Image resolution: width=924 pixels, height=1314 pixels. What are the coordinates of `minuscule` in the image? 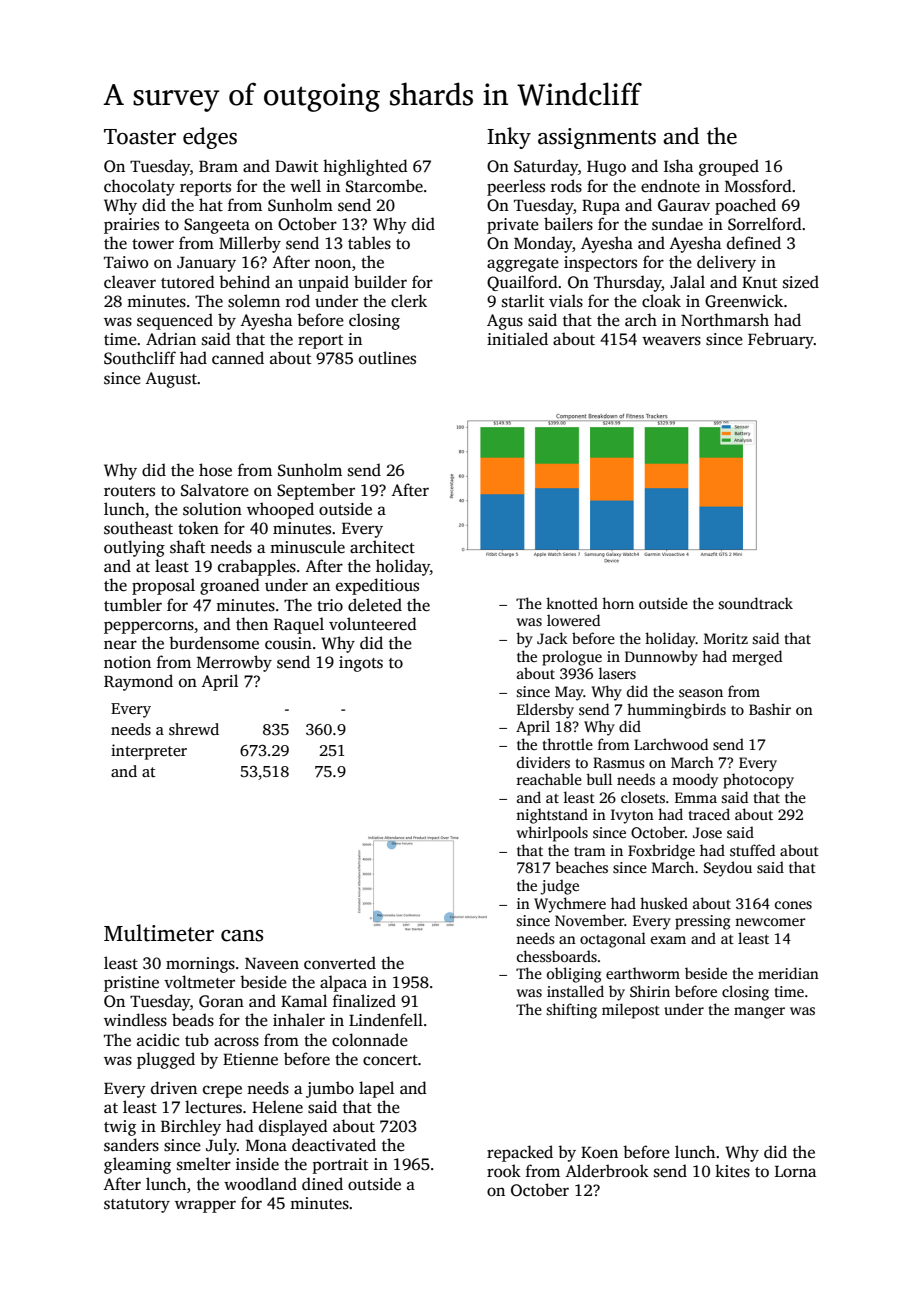 It's located at (307, 547).
